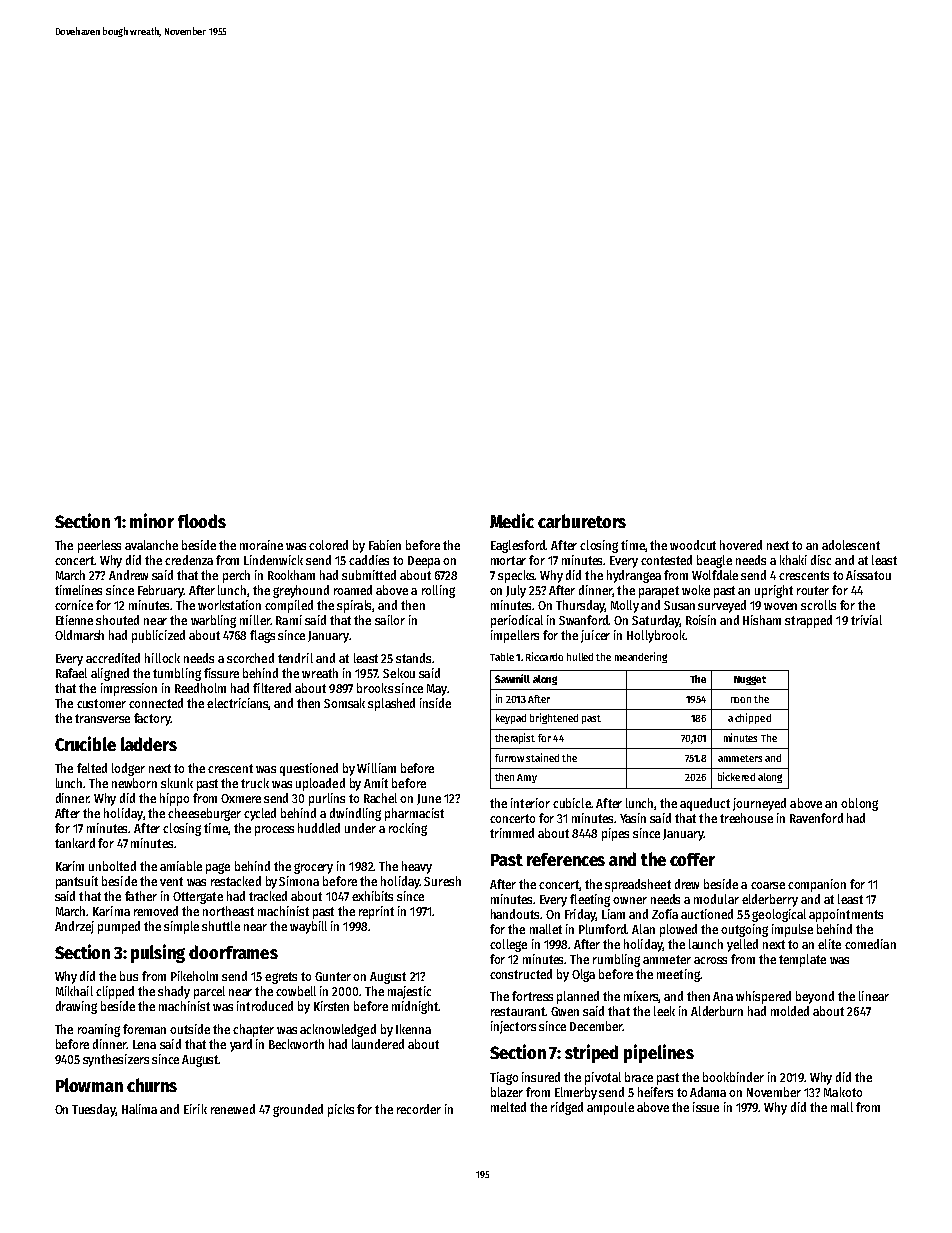  Describe the element at coordinates (152, 520) in the screenshot. I see `minor` at that location.
